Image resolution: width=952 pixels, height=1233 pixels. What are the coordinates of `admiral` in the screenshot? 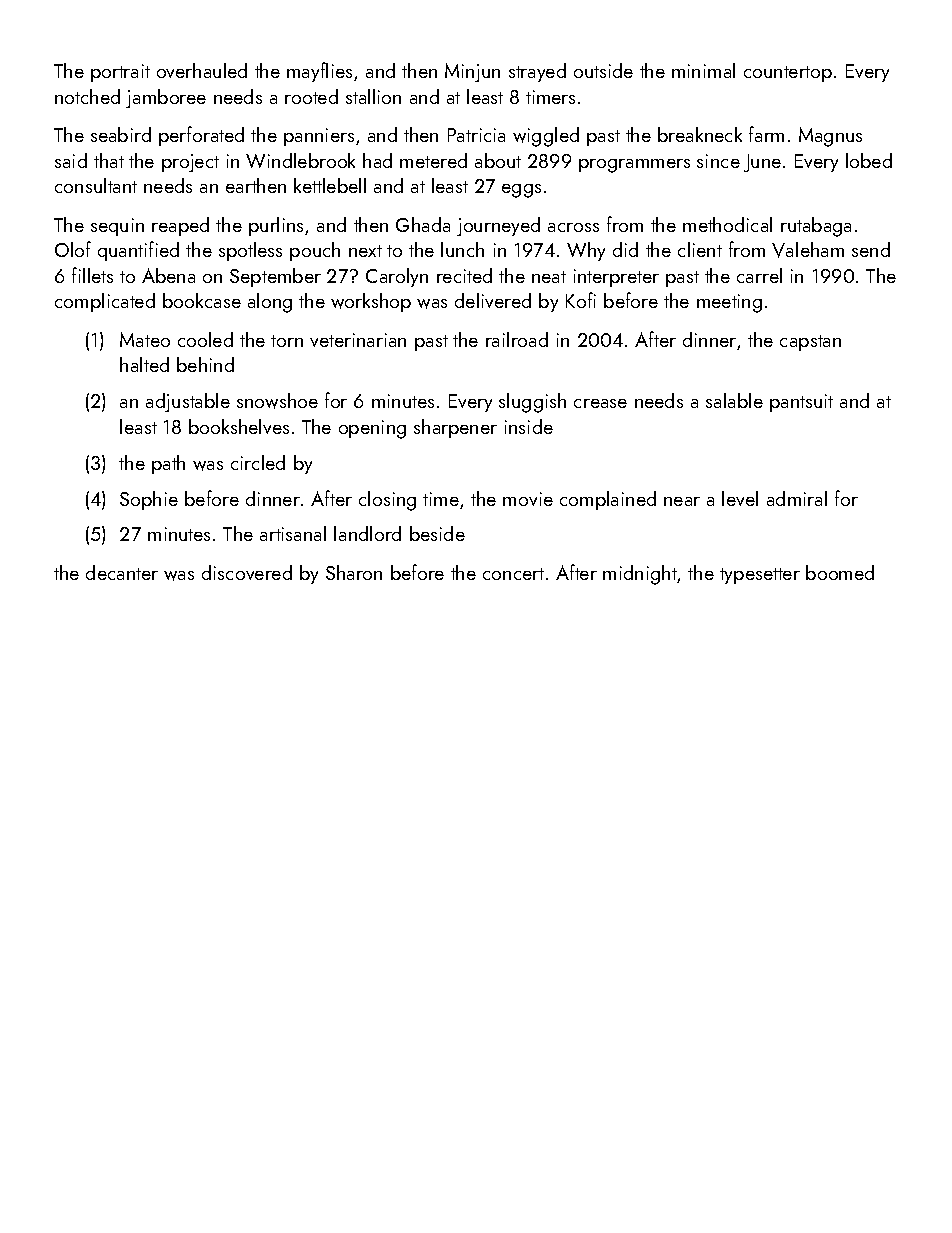 It's located at (797, 498).
